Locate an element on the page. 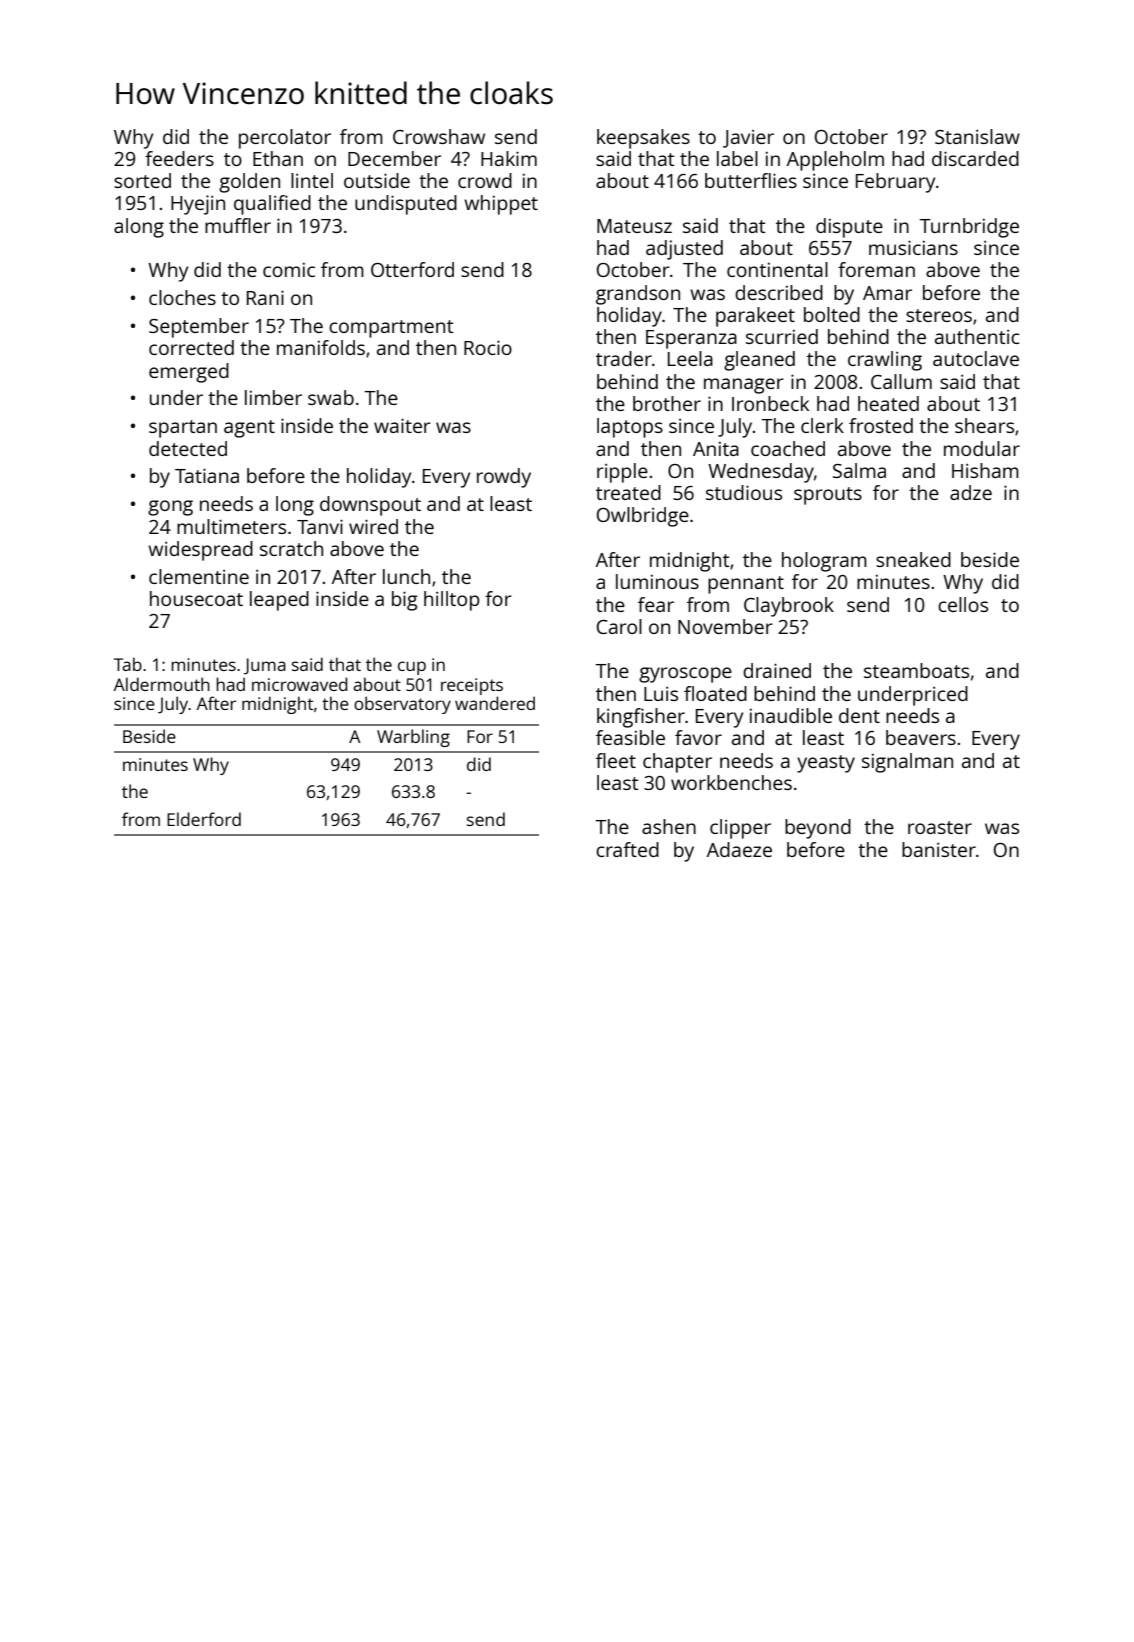 The width and height of the page is (1134, 1642). sprouts is located at coordinates (828, 496).
